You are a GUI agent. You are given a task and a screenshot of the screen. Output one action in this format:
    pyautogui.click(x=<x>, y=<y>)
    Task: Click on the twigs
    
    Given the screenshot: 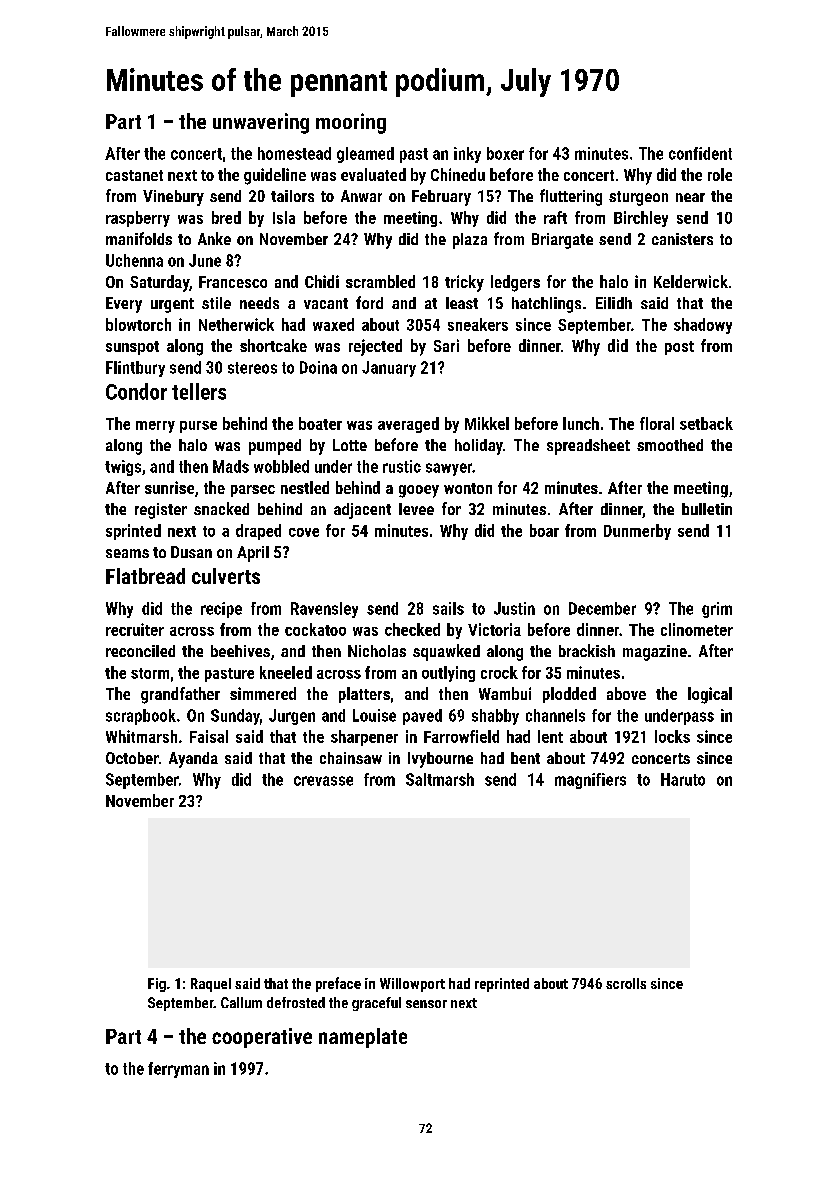 What is the action you would take?
    pyautogui.click(x=123, y=468)
